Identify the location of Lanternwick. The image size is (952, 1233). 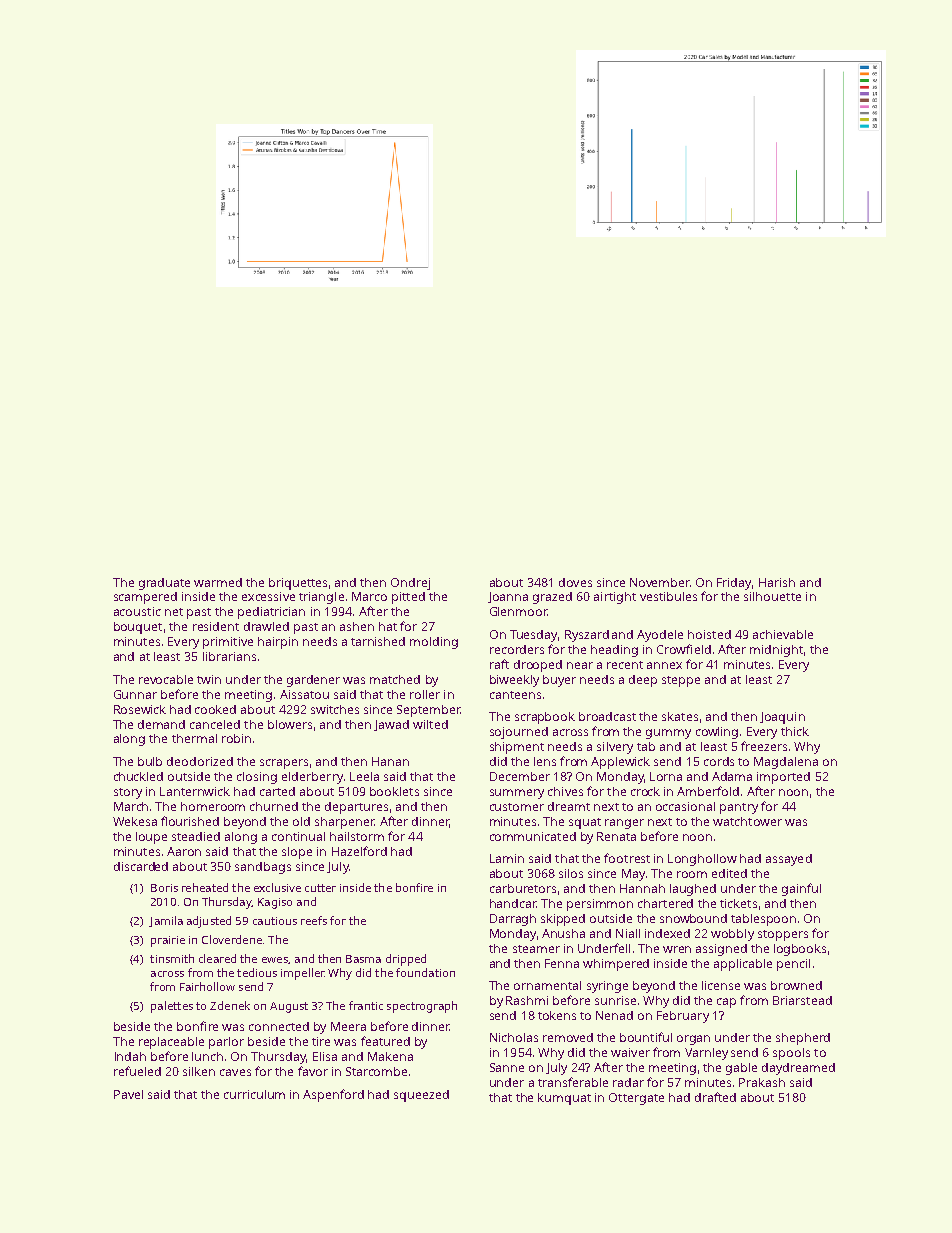
(195, 791).
